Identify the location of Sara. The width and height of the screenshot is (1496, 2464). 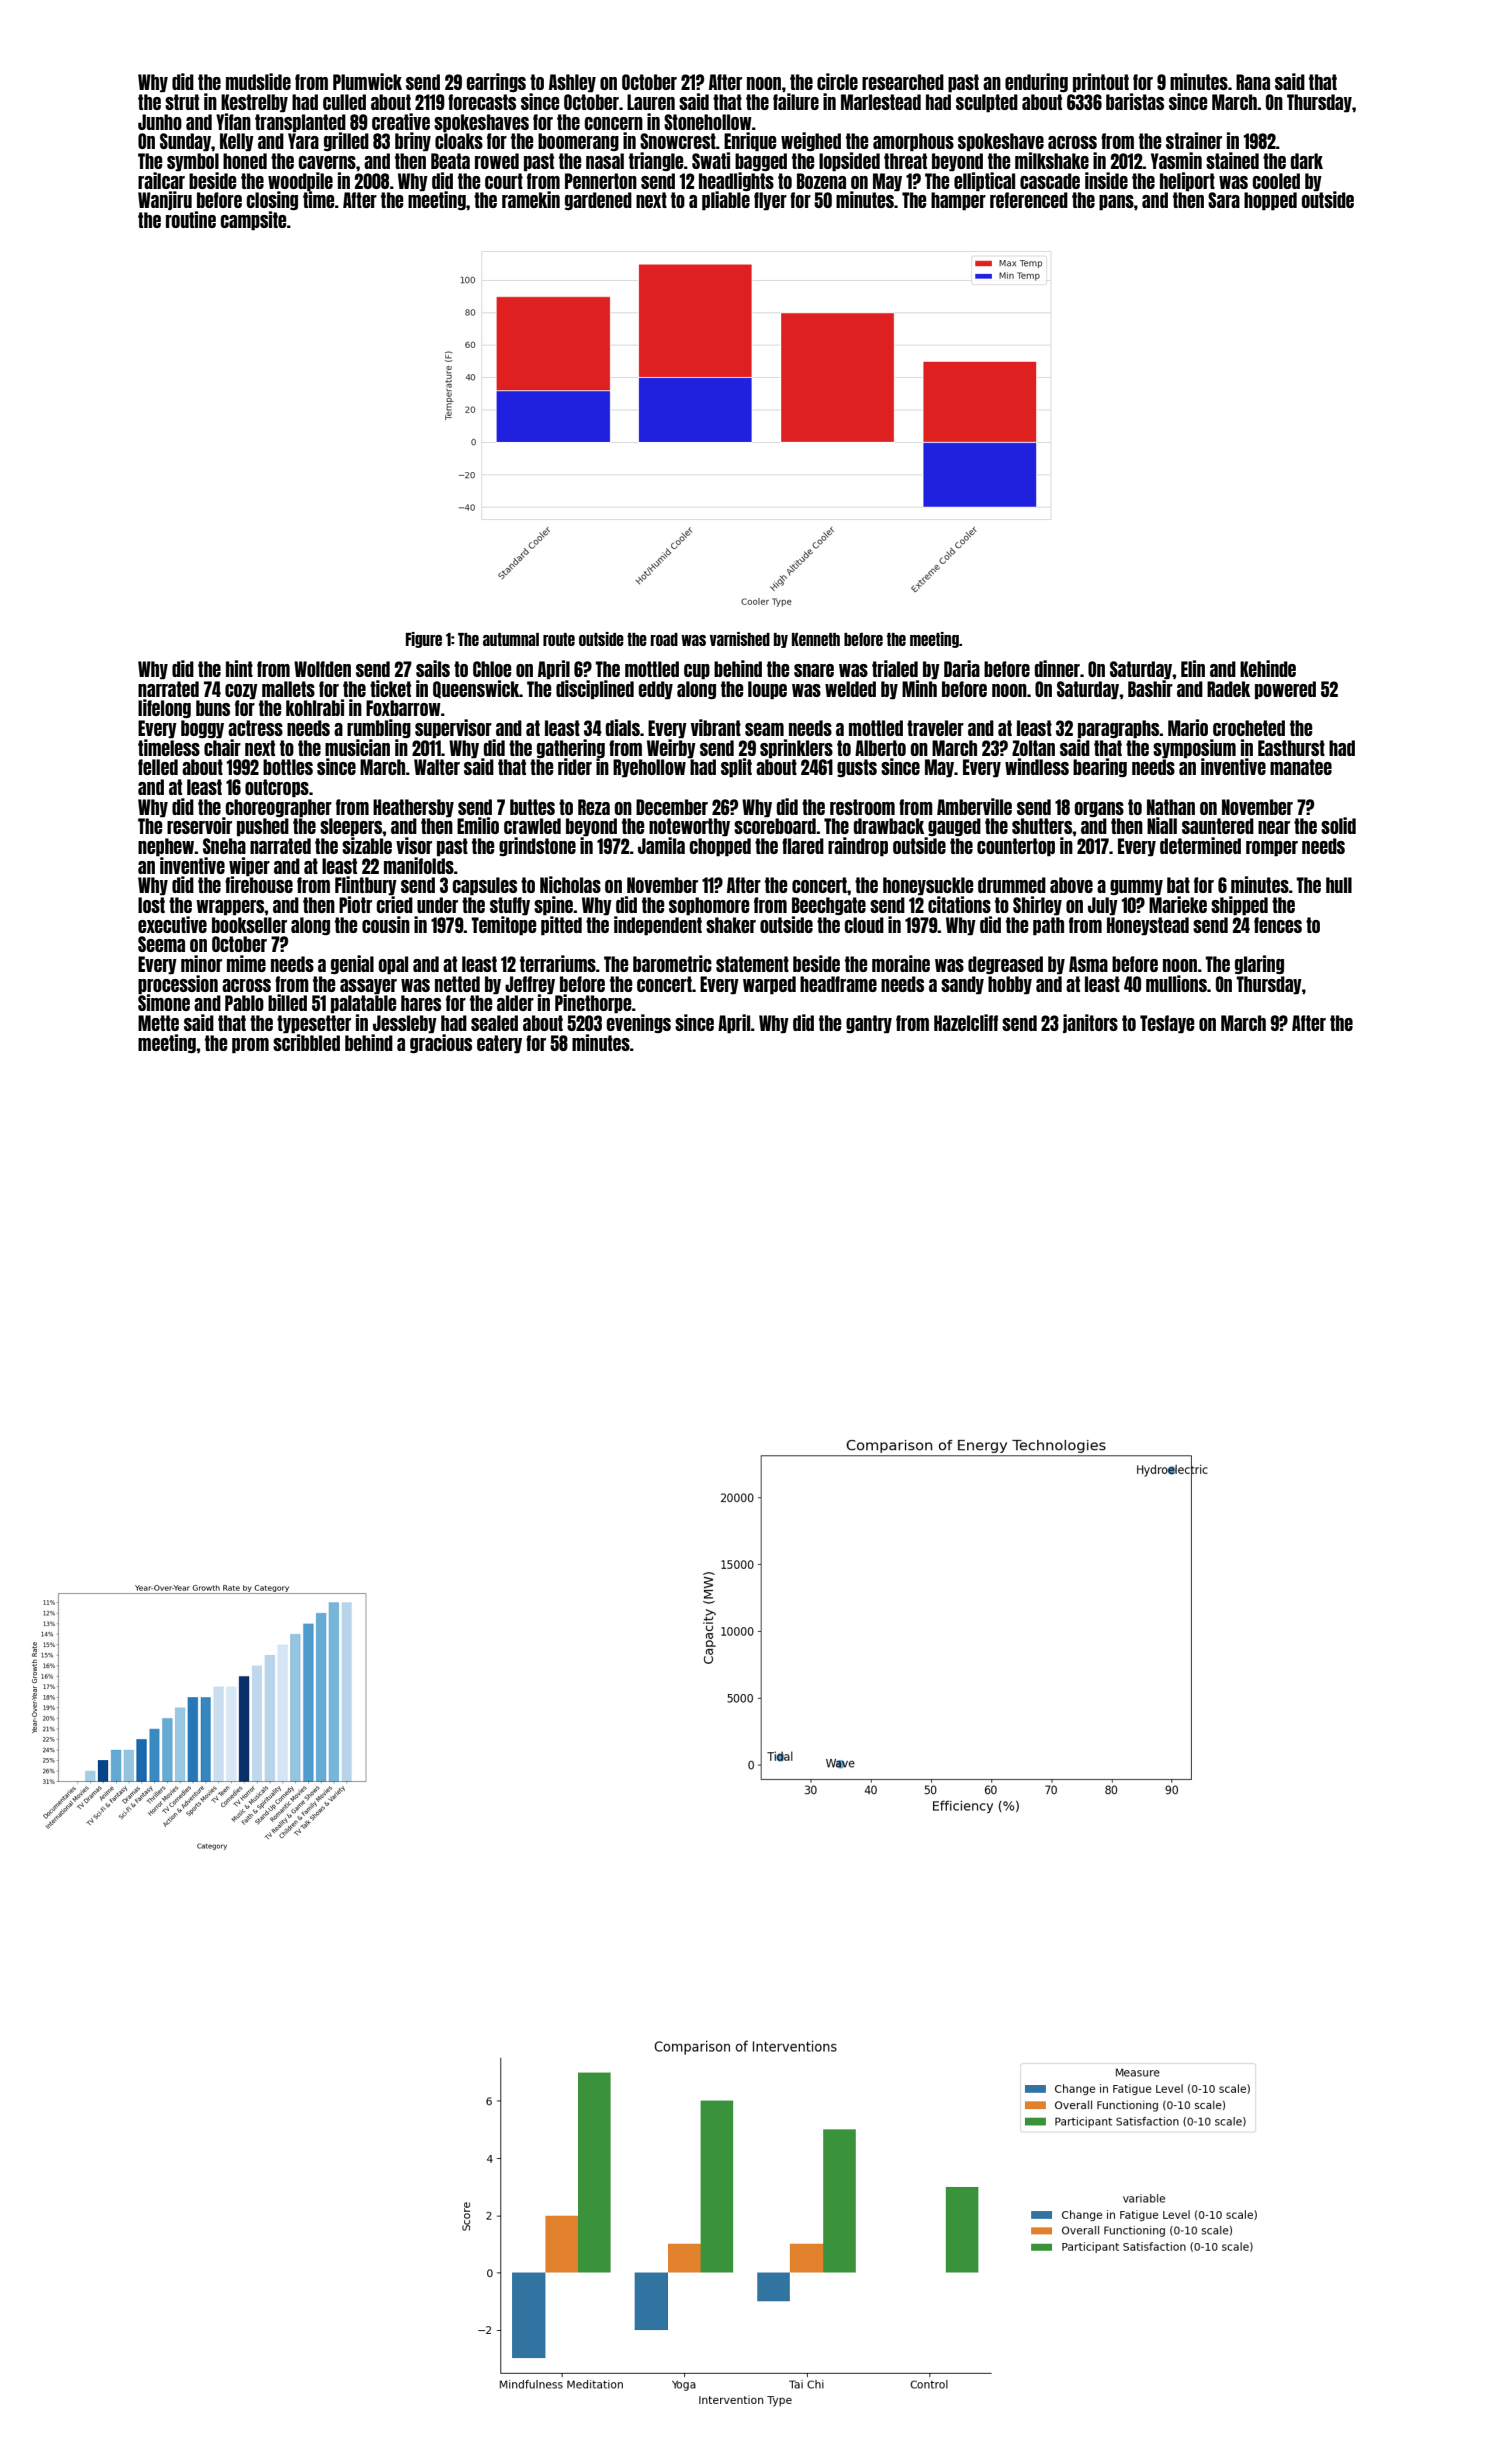
(1224, 200).
